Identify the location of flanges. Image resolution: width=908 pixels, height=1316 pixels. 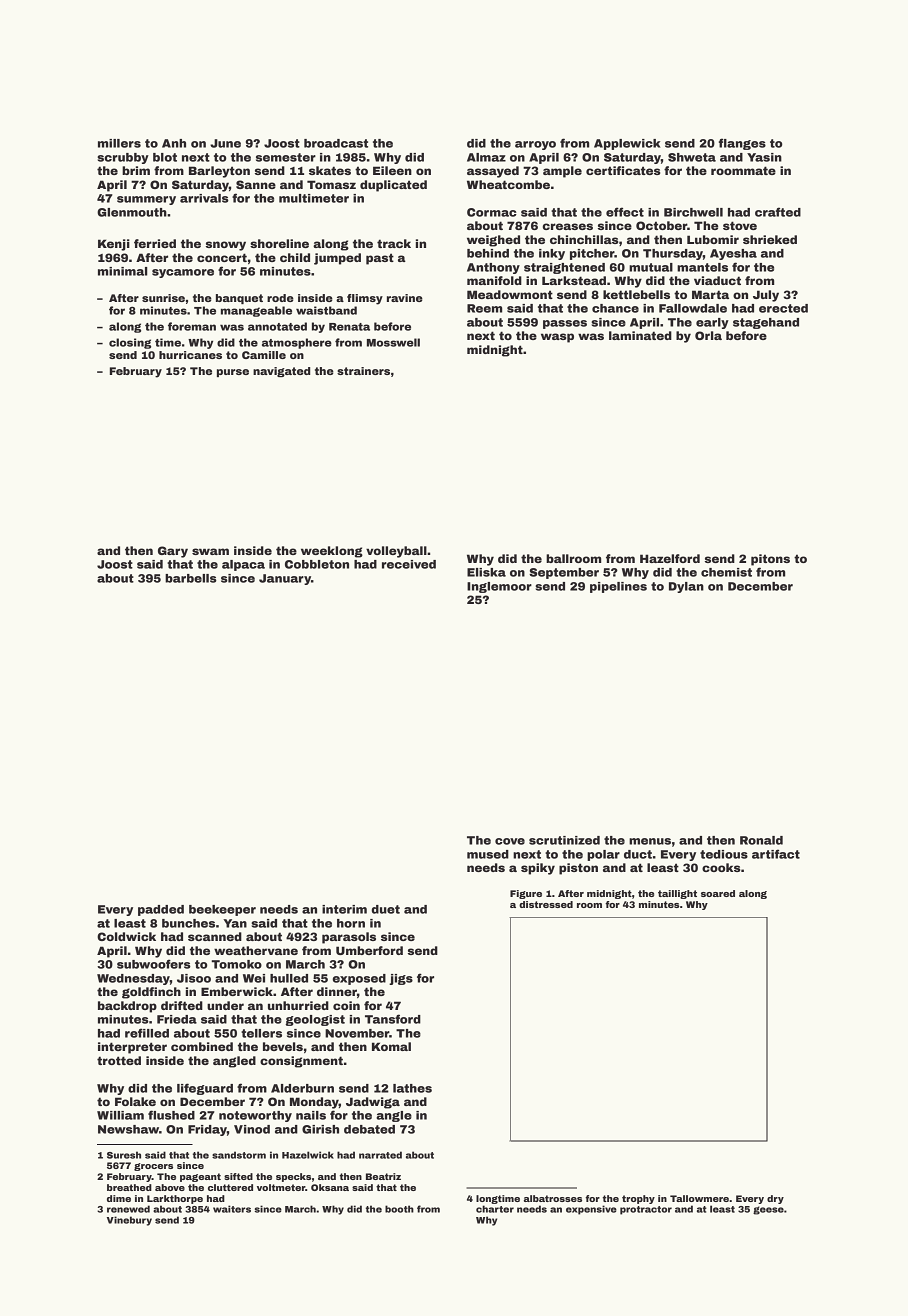
(742, 144).
